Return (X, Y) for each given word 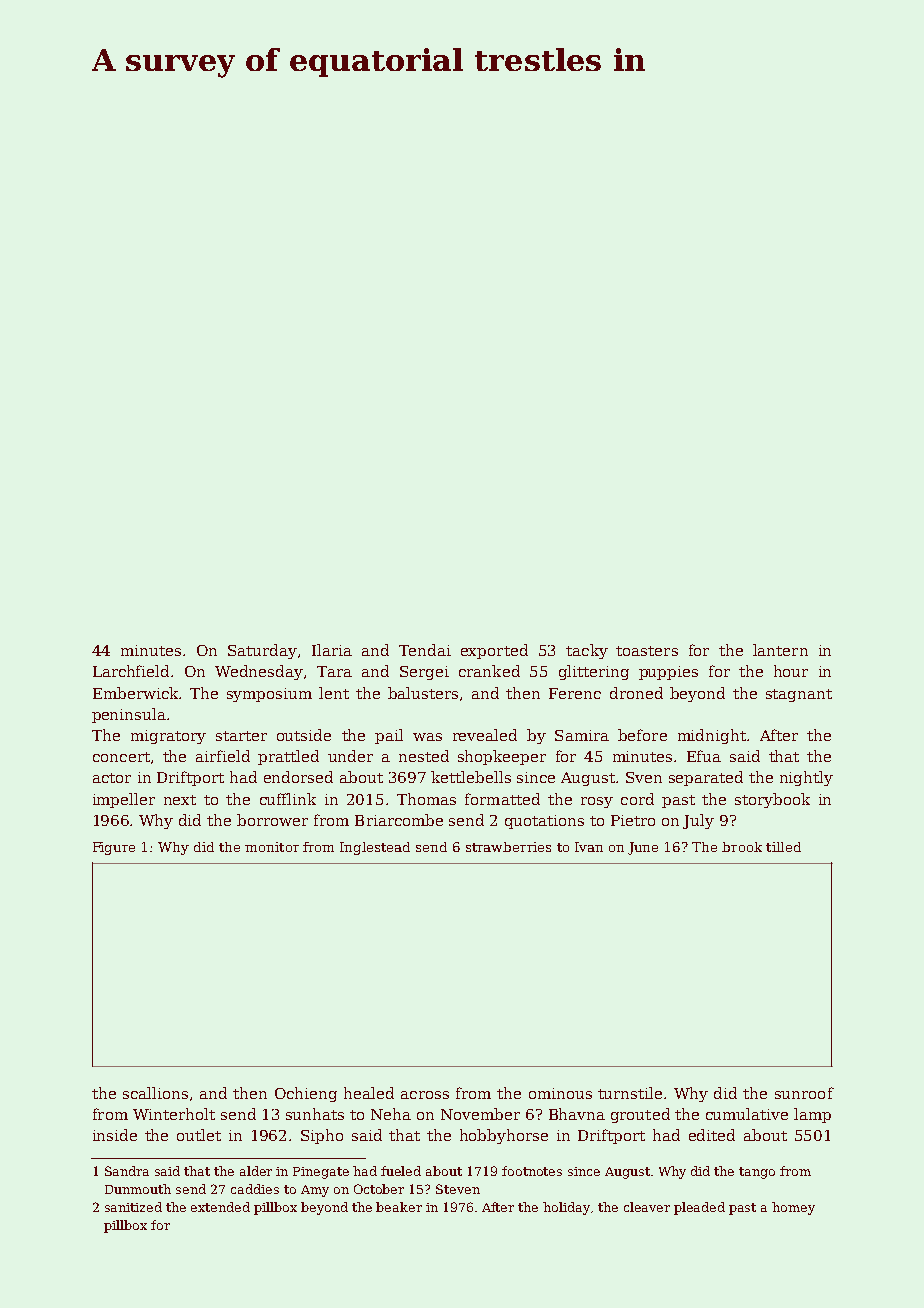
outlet (199, 1135)
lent (334, 693)
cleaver (647, 1207)
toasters (647, 651)
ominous (560, 1093)
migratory (168, 737)
